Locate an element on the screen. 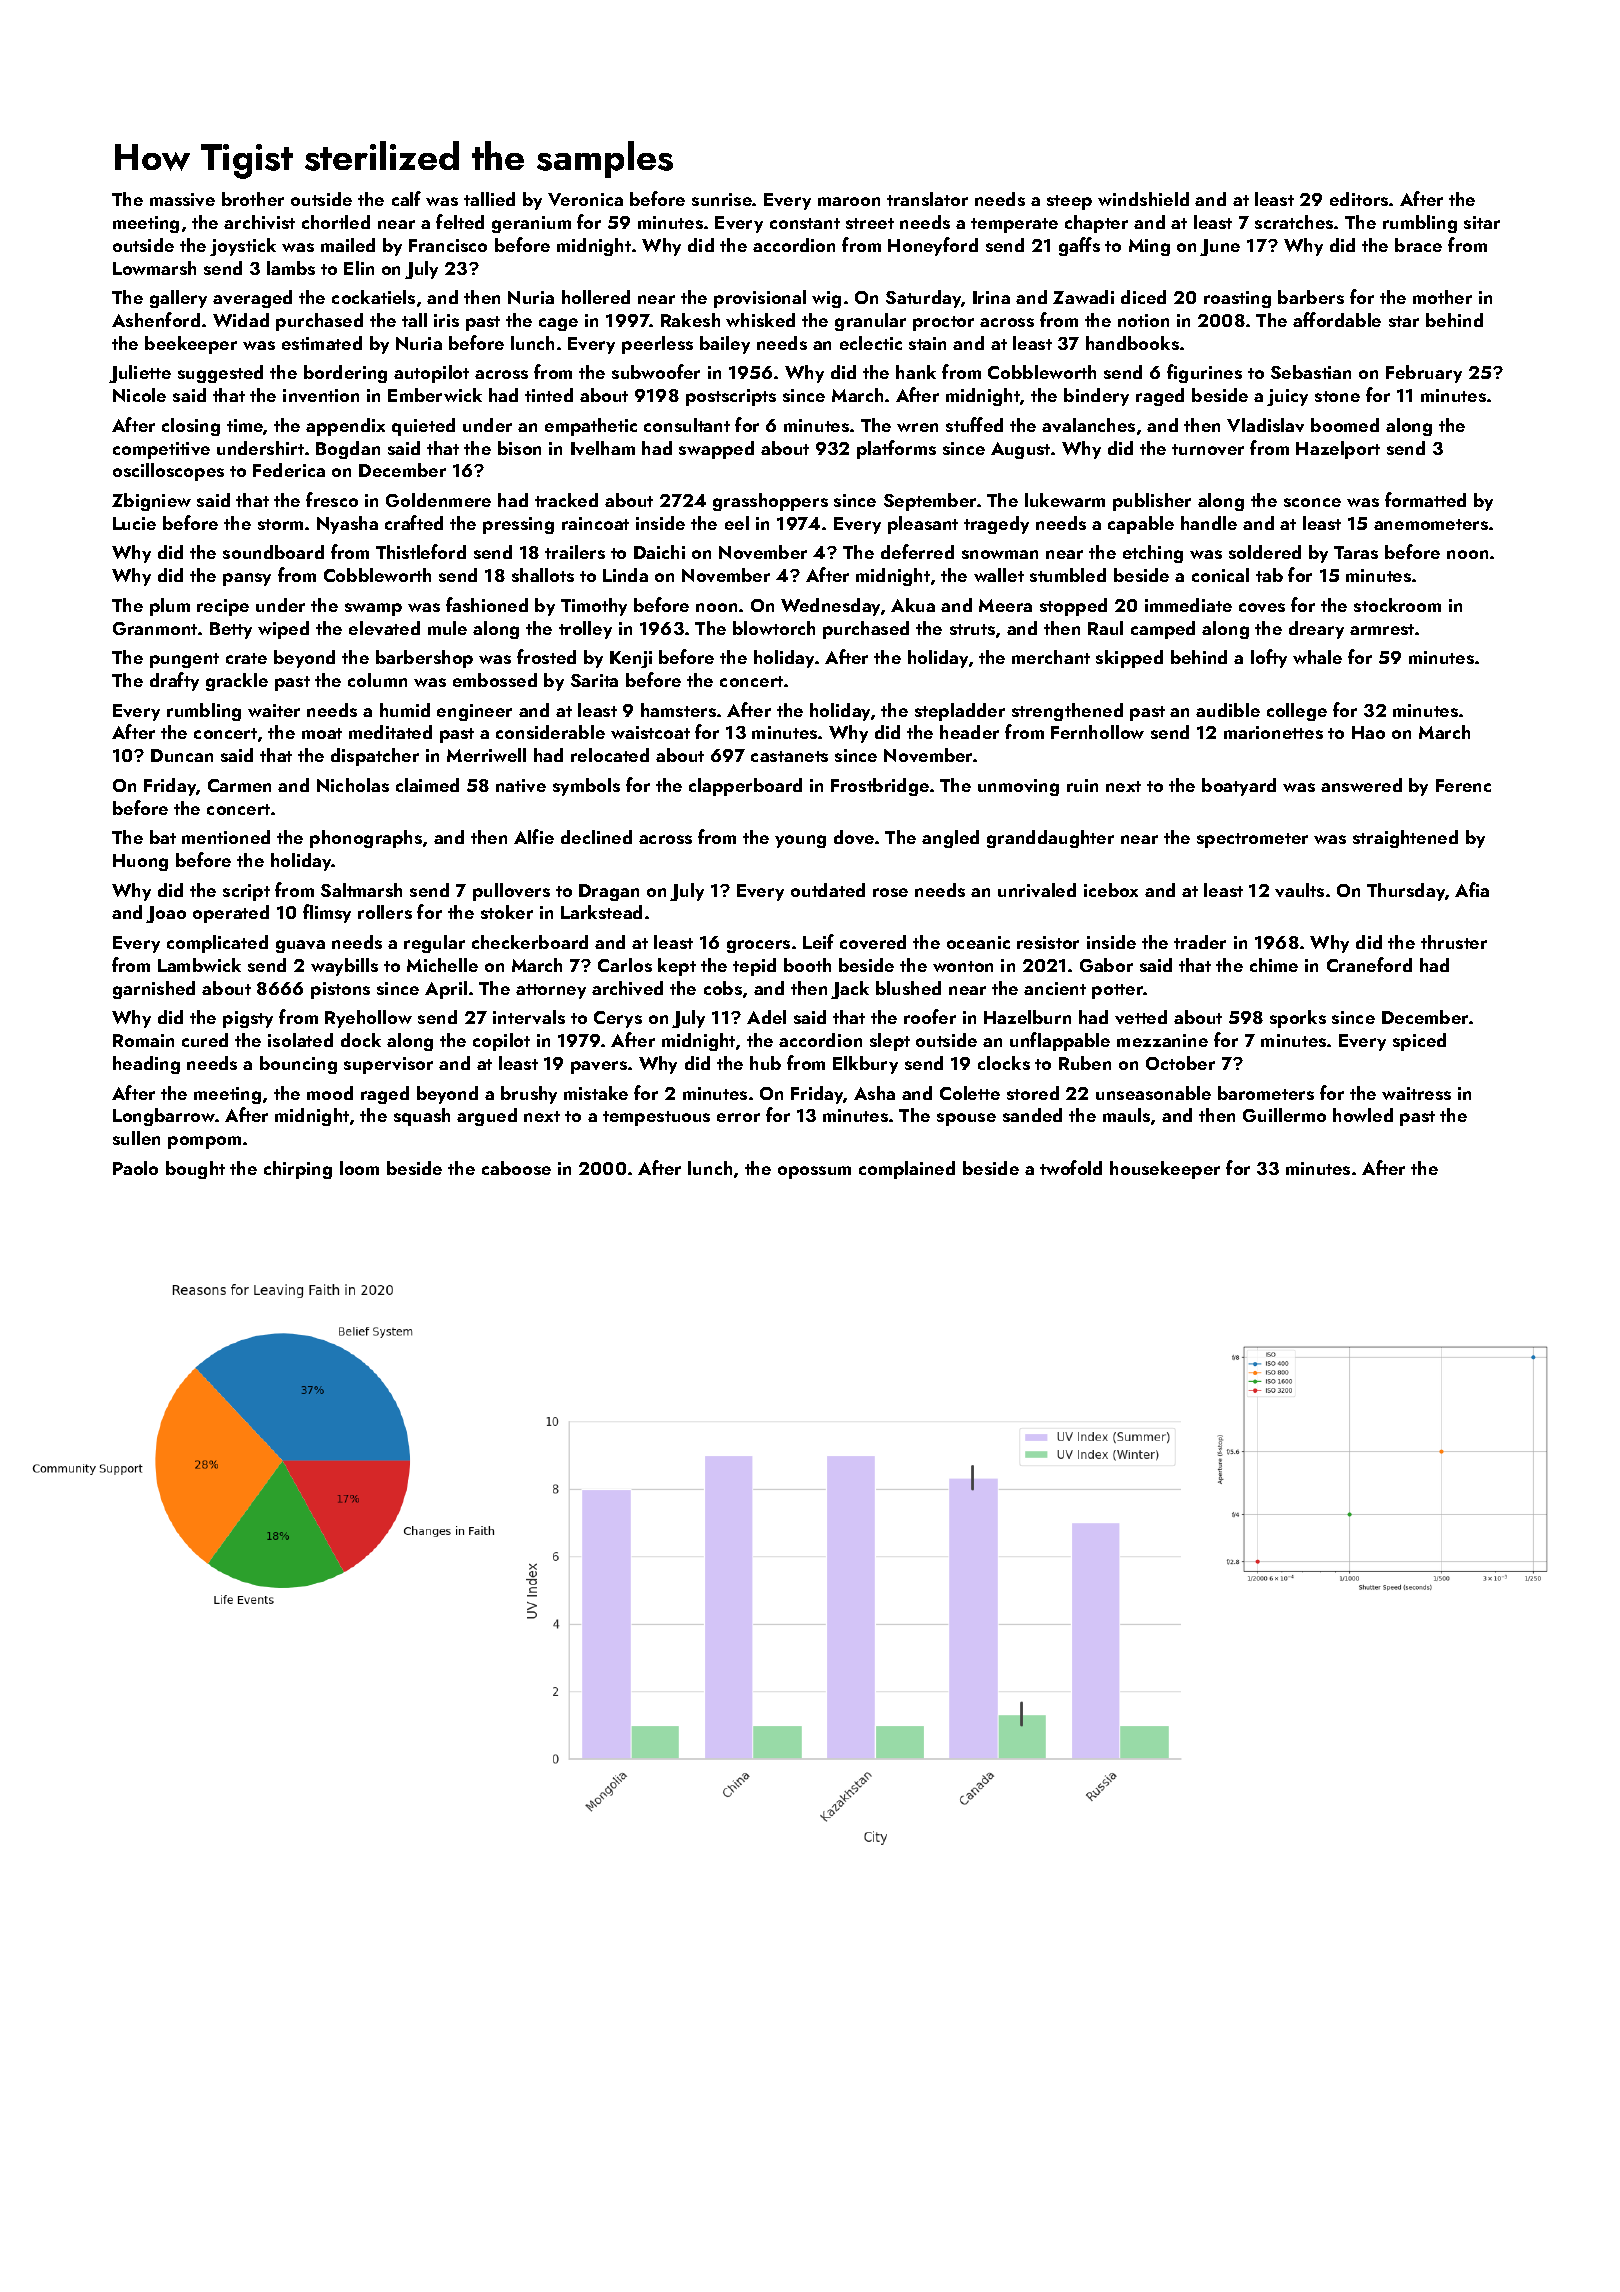  waiter is located at coordinates (274, 710).
